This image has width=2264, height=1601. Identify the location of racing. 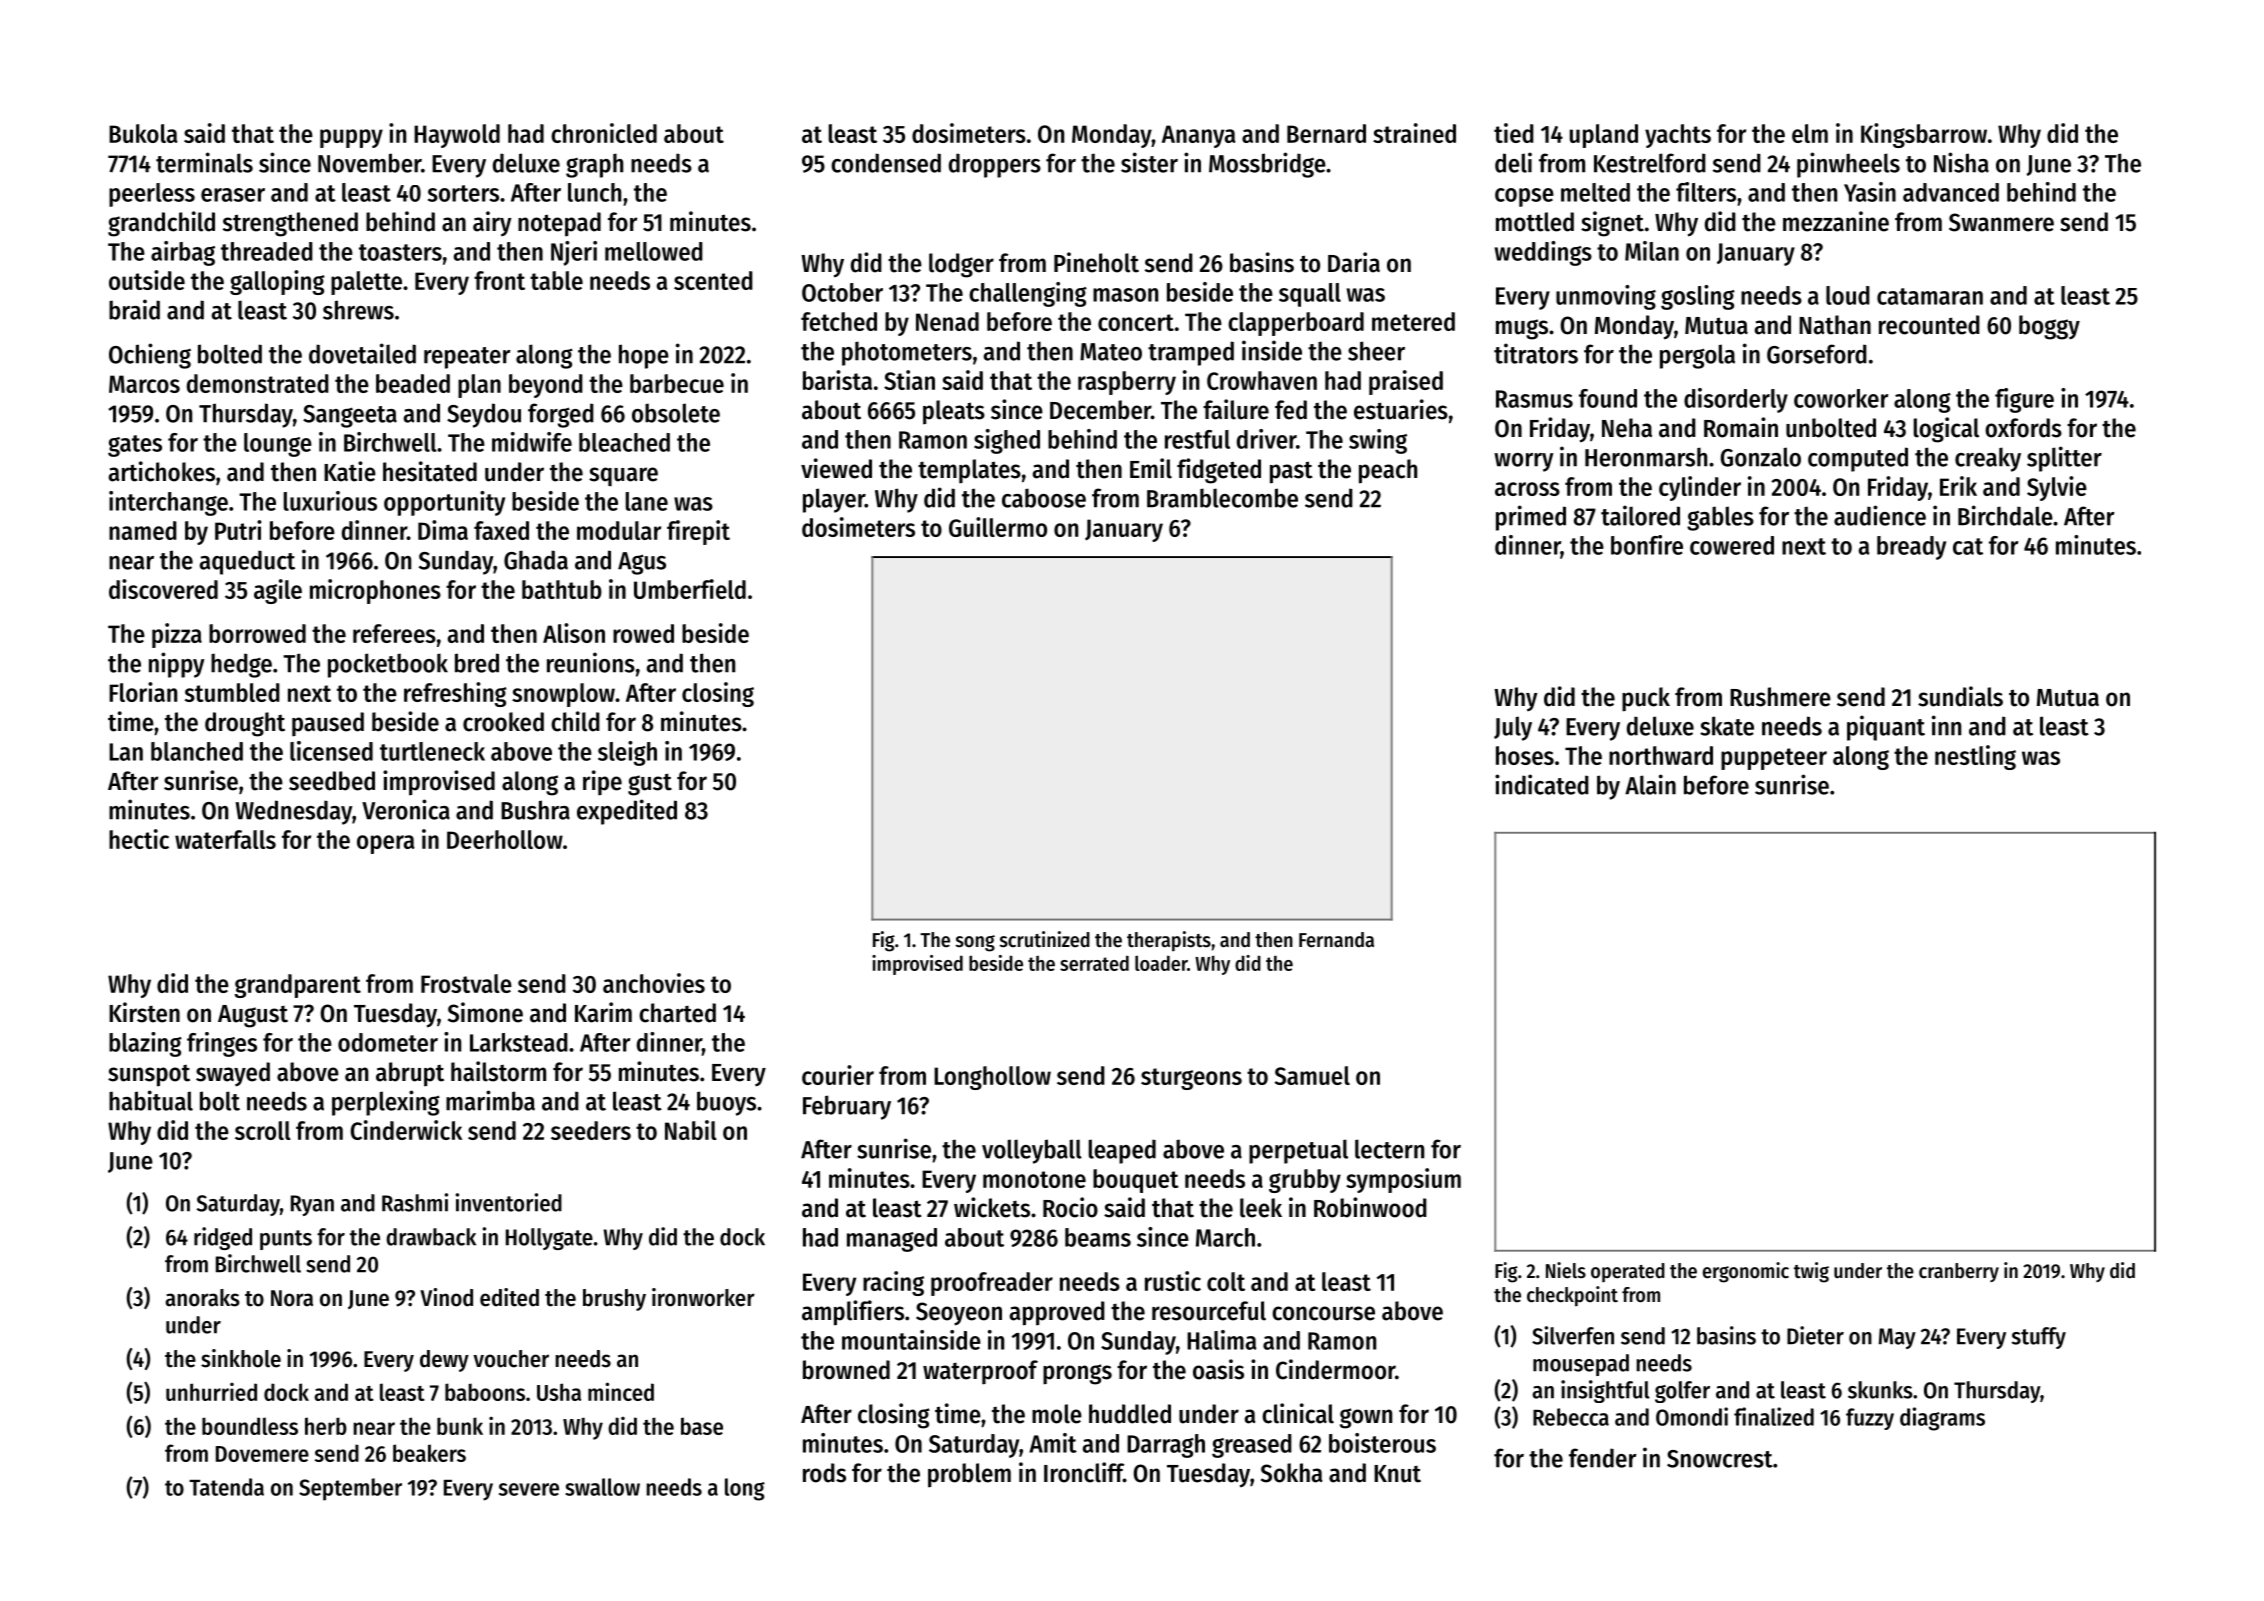
(893, 1283).
